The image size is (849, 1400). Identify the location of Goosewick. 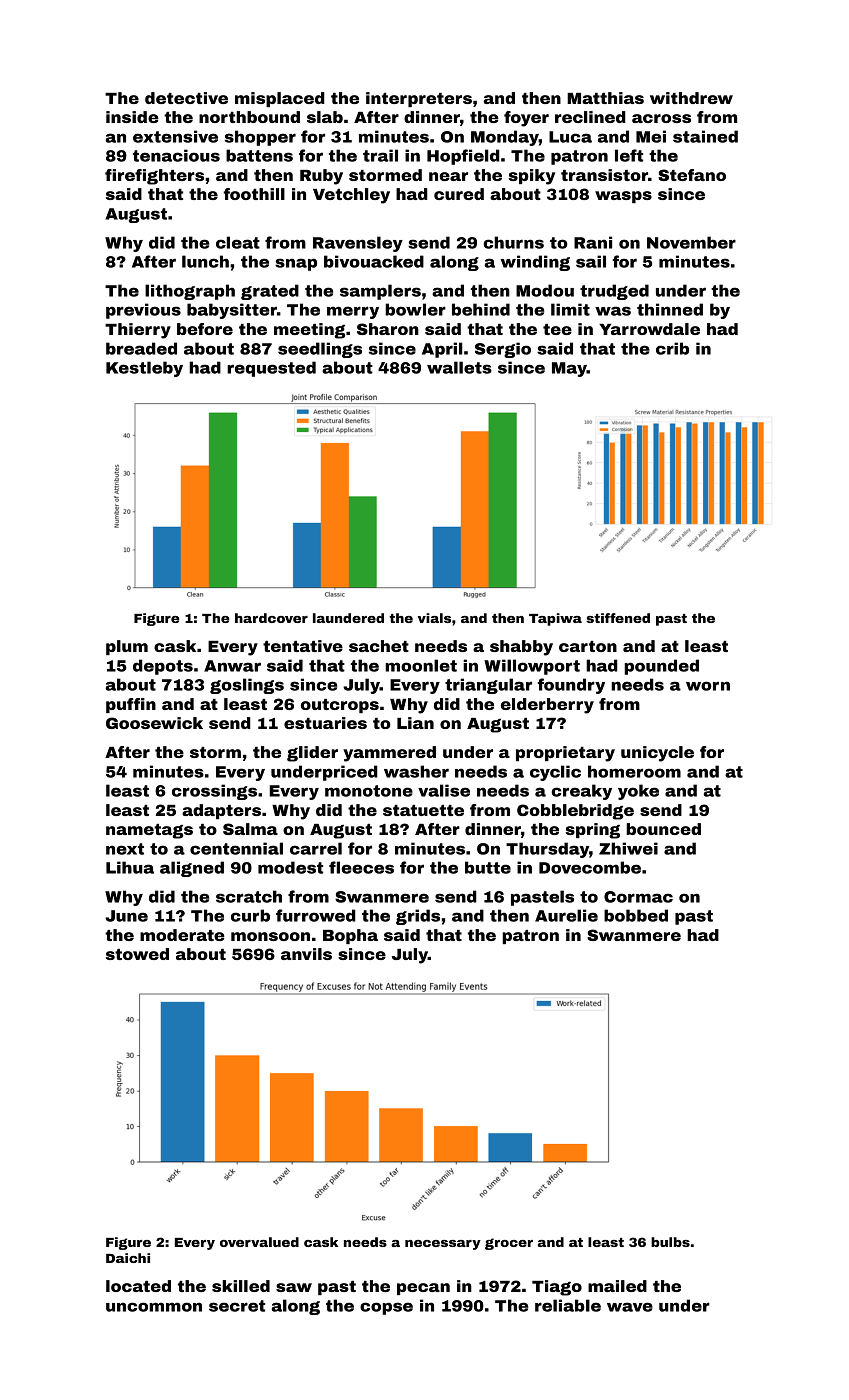
(154, 723).
